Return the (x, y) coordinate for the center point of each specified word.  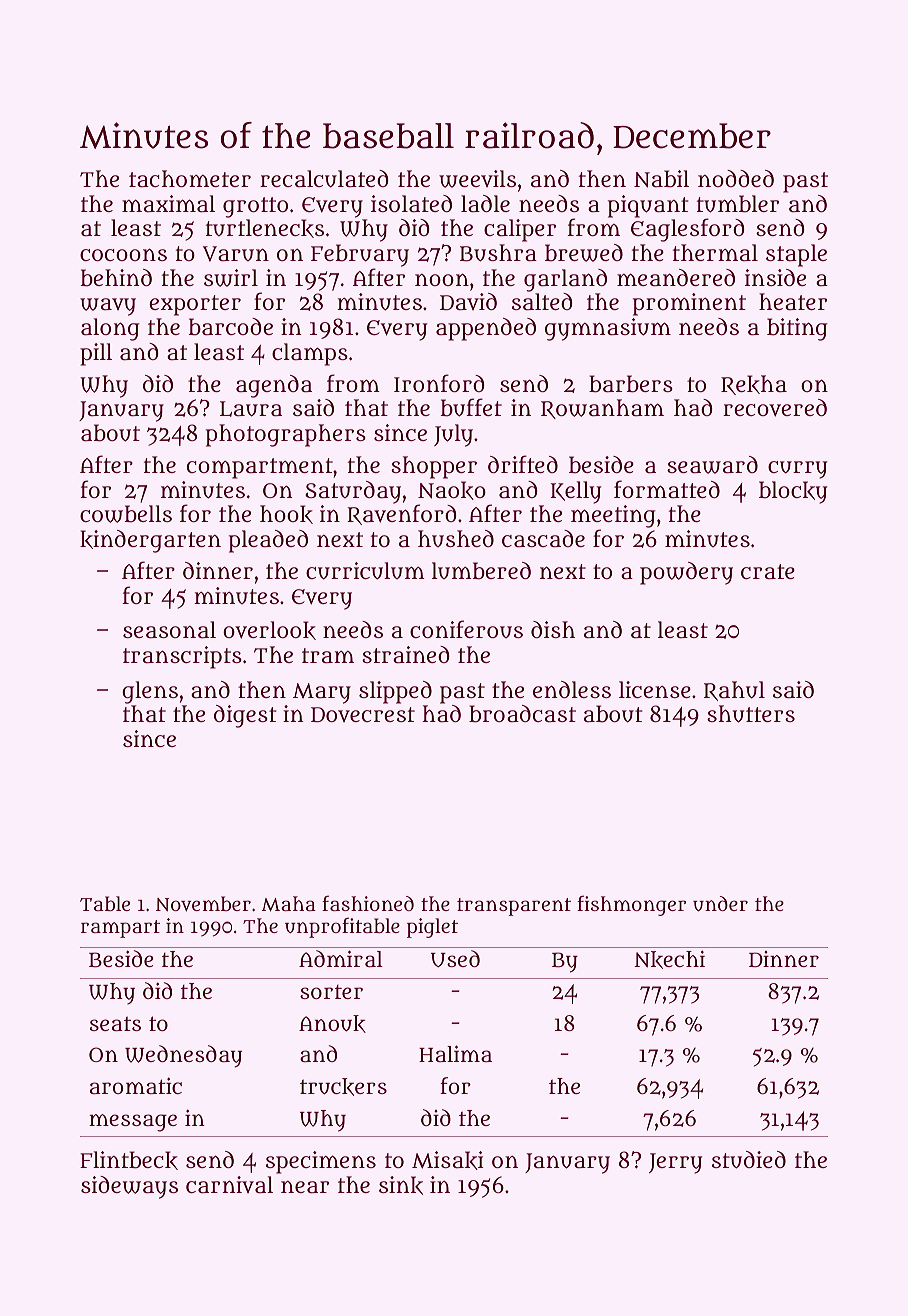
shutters (751, 714)
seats (115, 1023)
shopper (434, 467)
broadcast (522, 714)
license (655, 689)
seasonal (169, 629)
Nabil (661, 179)
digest (245, 716)
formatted (667, 489)
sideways (129, 1187)
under (720, 904)
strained (406, 654)
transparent (514, 907)
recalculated (324, 179)
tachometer (190, 178)
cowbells (126, 514)
